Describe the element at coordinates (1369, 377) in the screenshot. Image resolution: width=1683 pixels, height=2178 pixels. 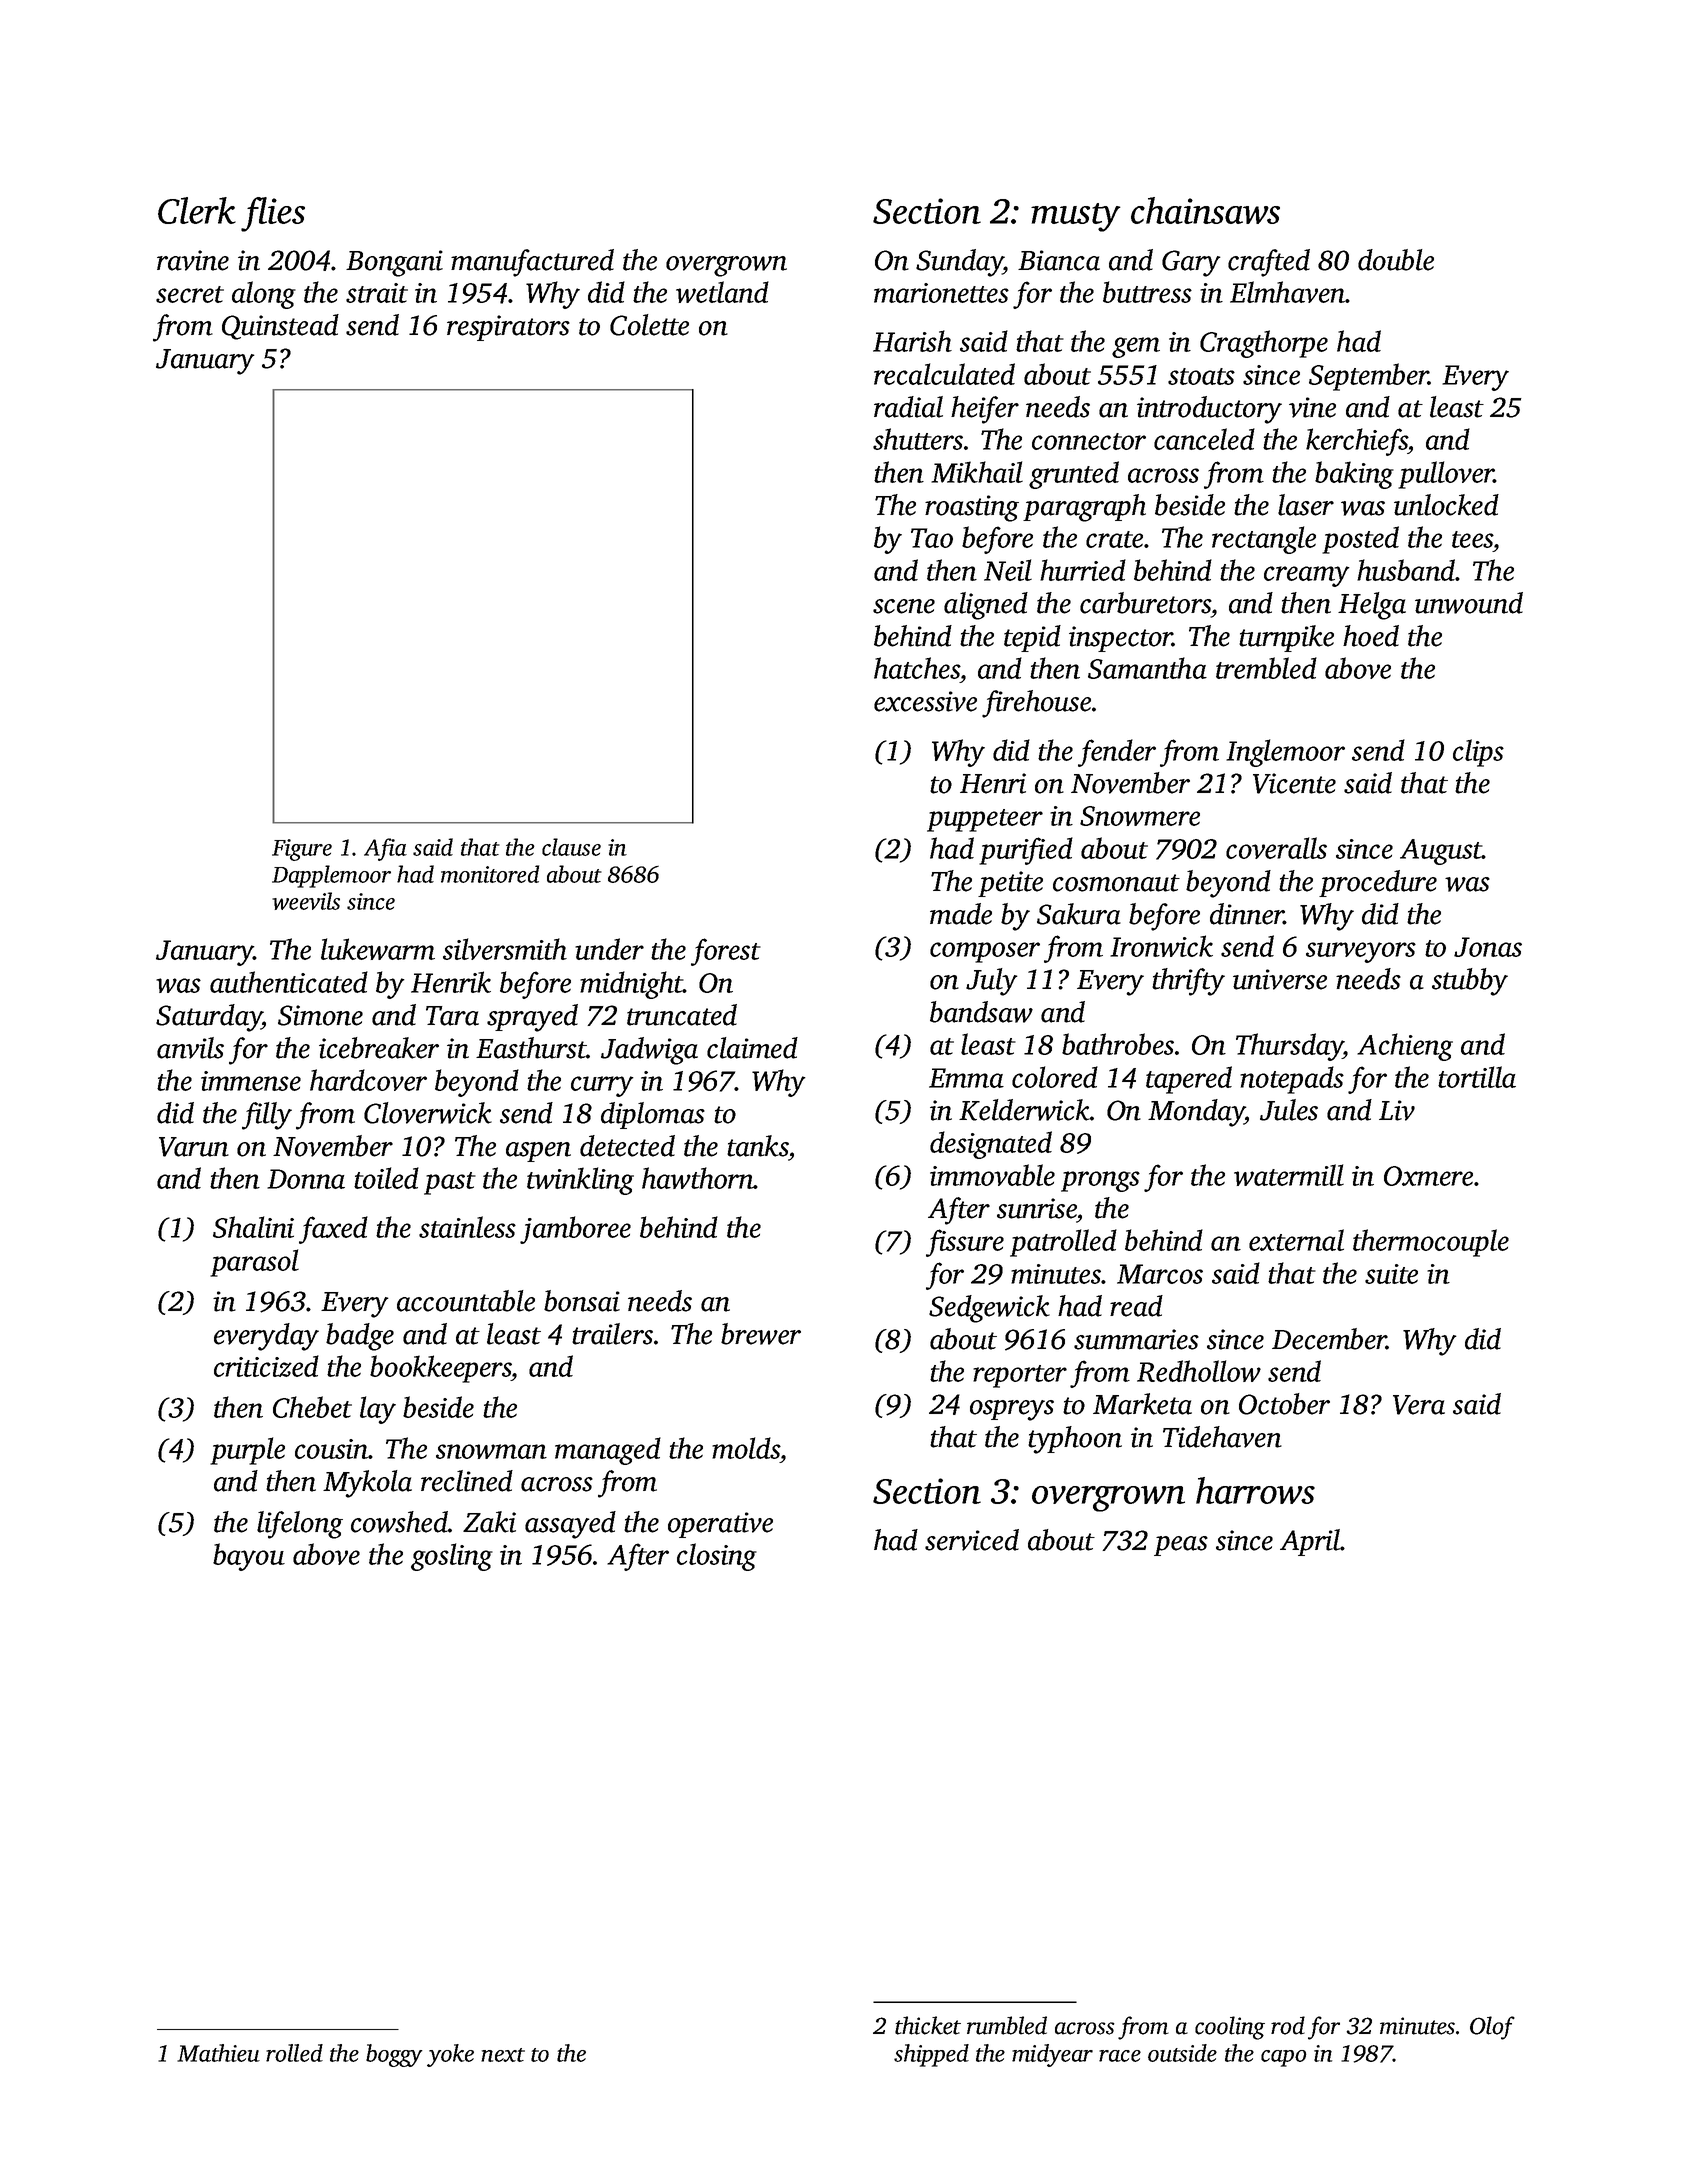
I see `September` at that location.
